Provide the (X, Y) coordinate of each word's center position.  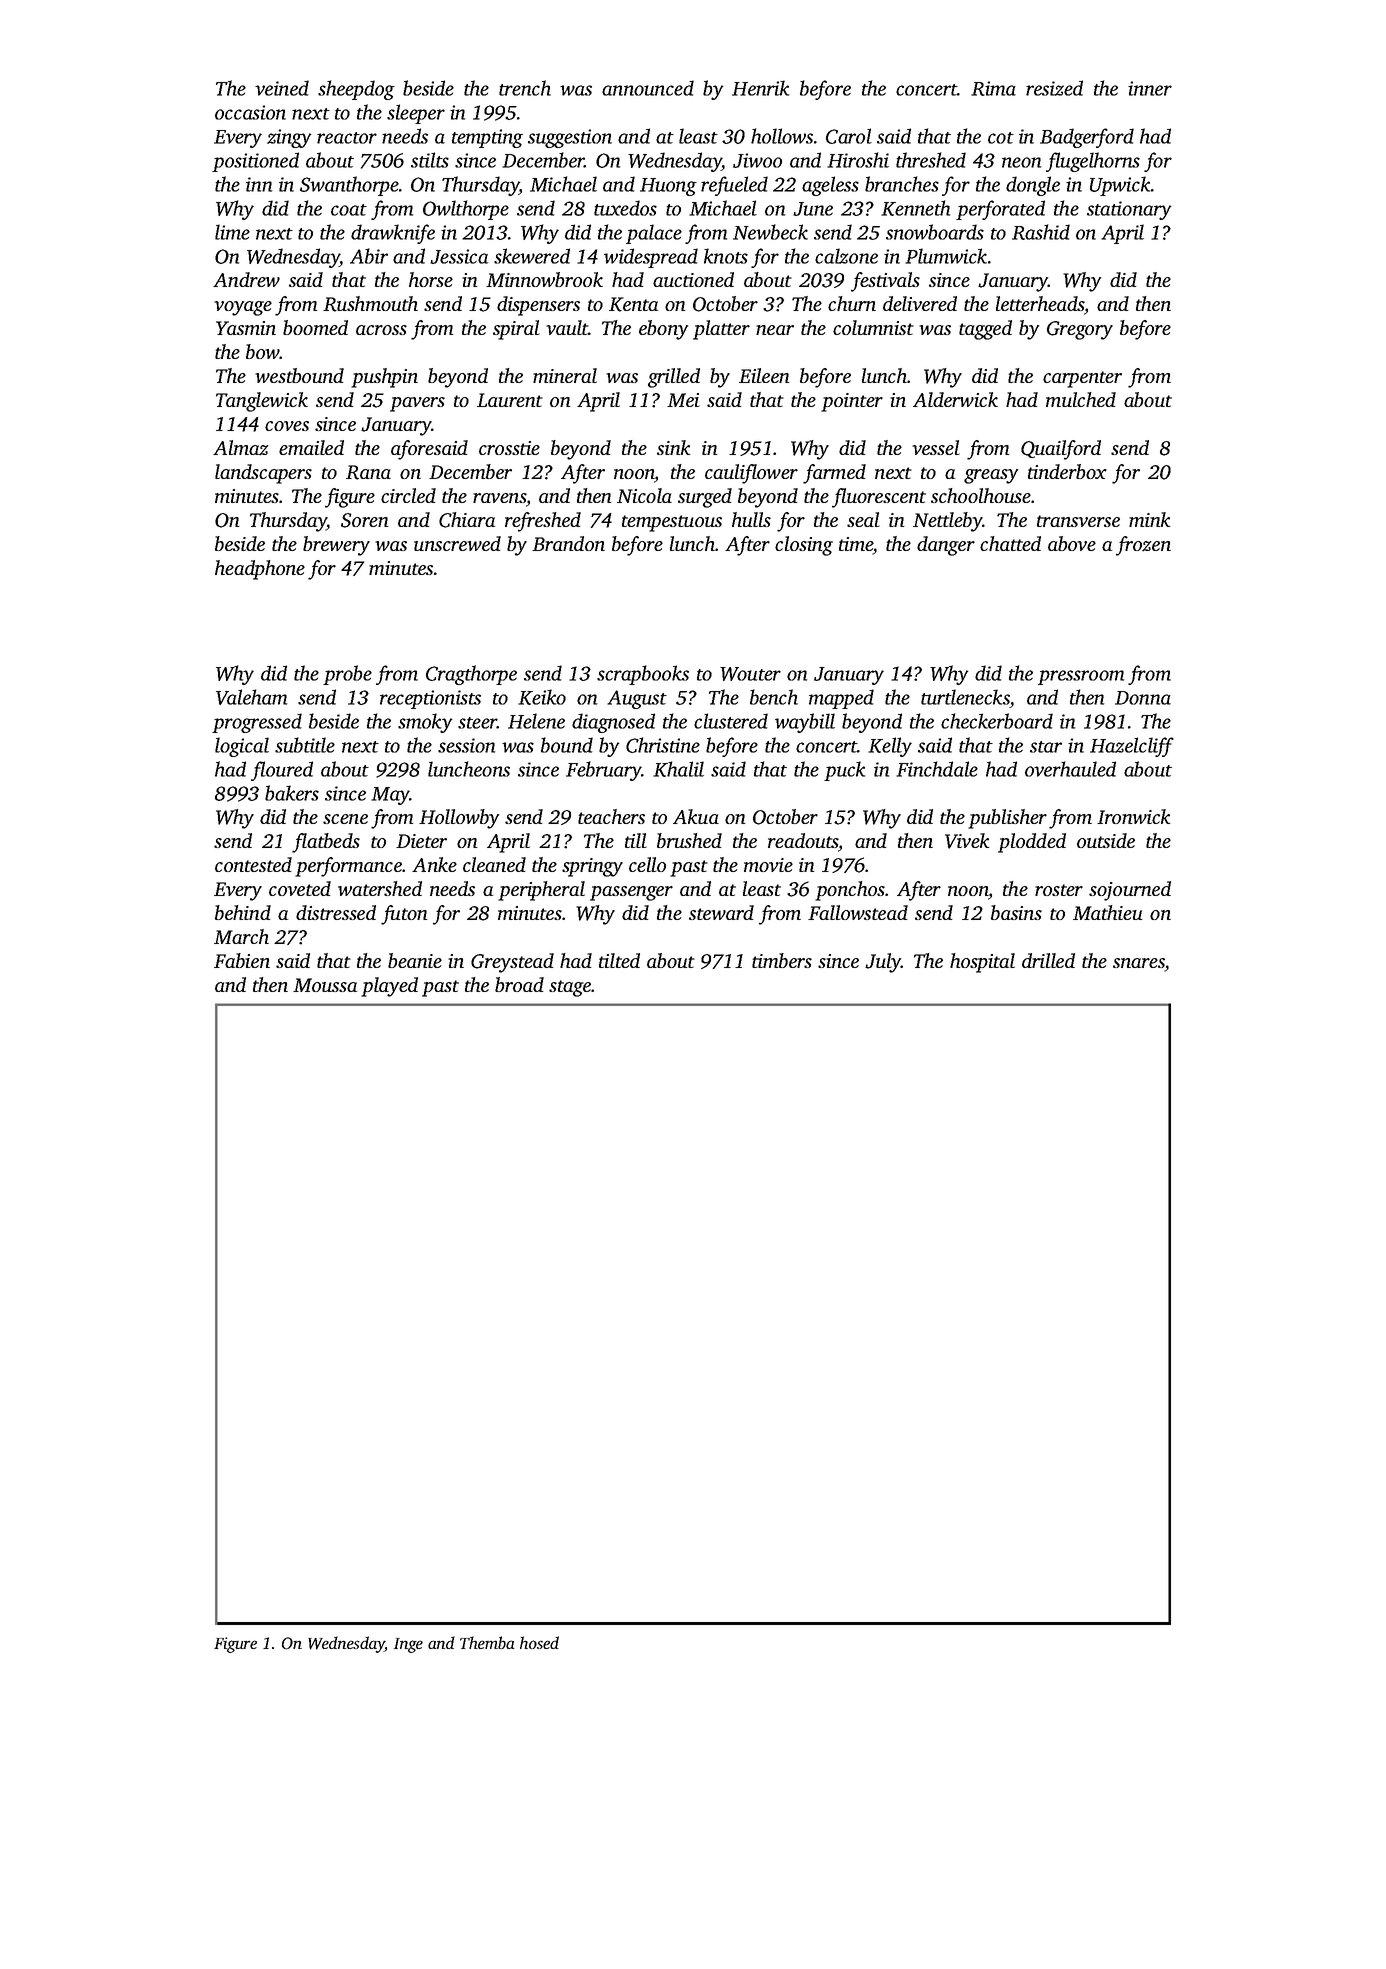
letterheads (1040, 305)
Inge (408, 1645)
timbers (782, 960)
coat (349, 210)
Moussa (325, 985)
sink (674, 447)
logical (242, 747)
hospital (982, 963)
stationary (1129, 210)
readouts (803, 842)
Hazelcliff (1132, 747)
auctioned (693, 279)
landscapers (263, 474)
